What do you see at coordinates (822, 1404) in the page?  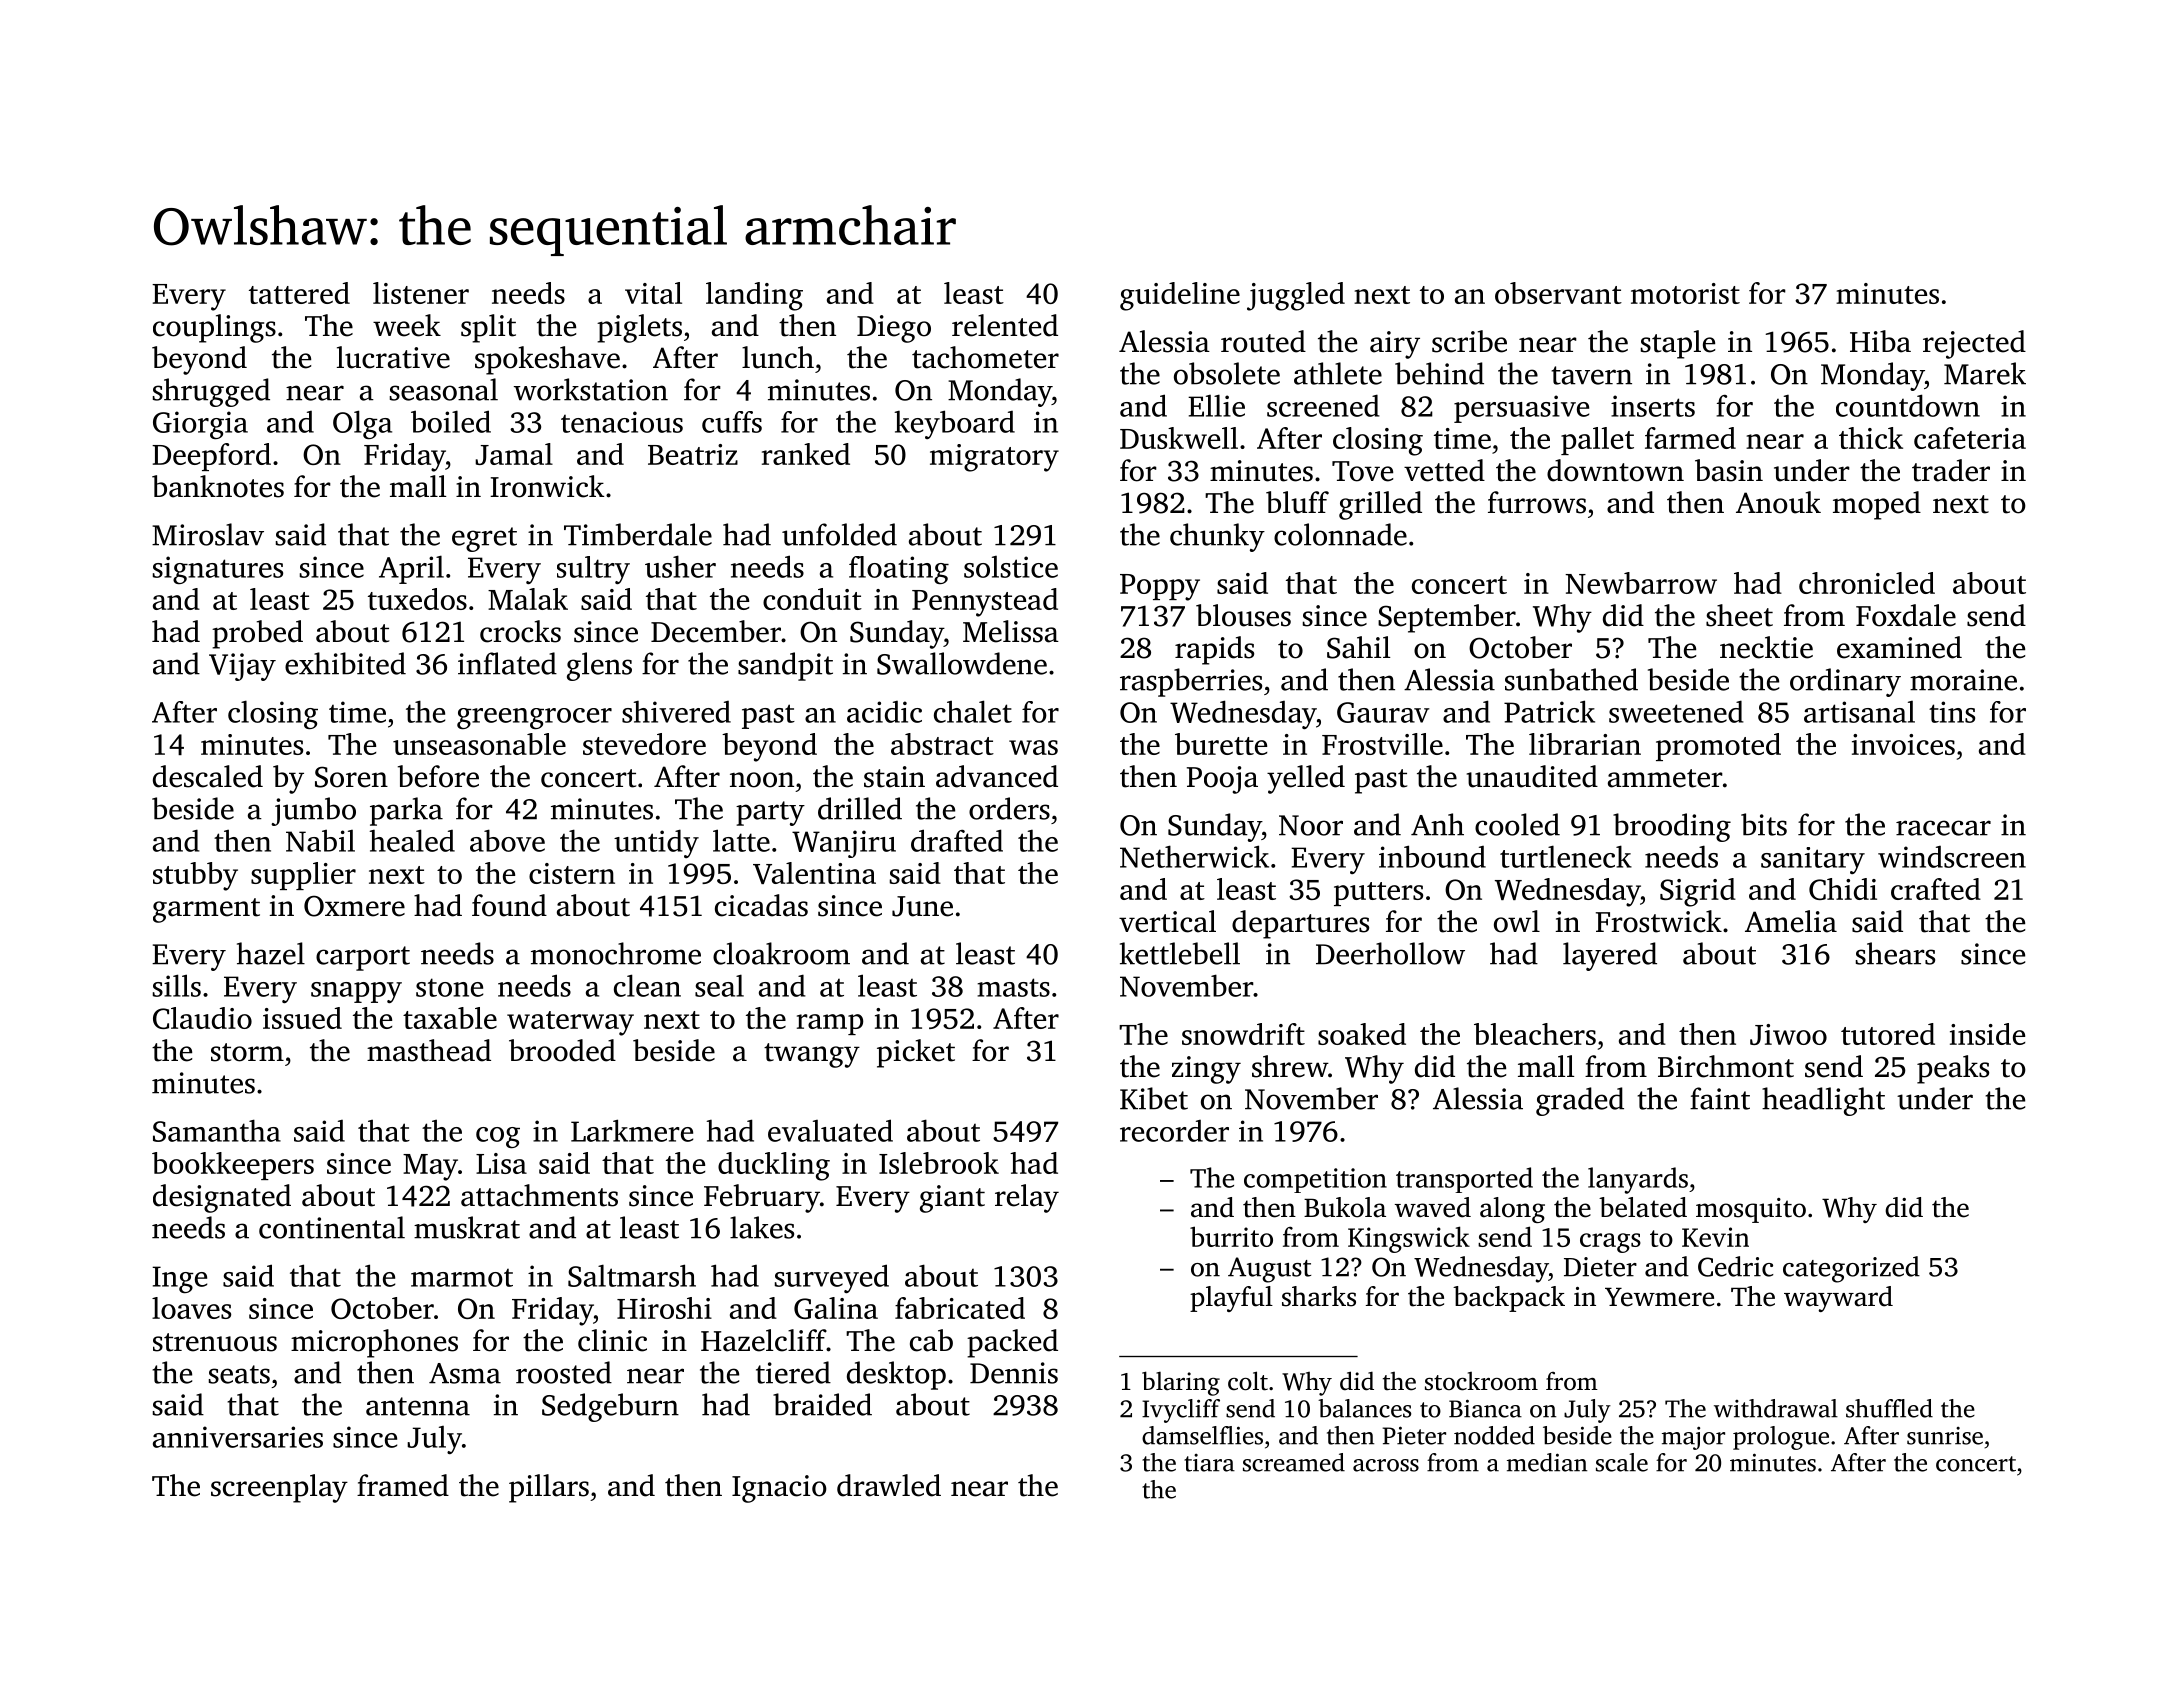 I see `braided` at bounding box center [822, 1404].
